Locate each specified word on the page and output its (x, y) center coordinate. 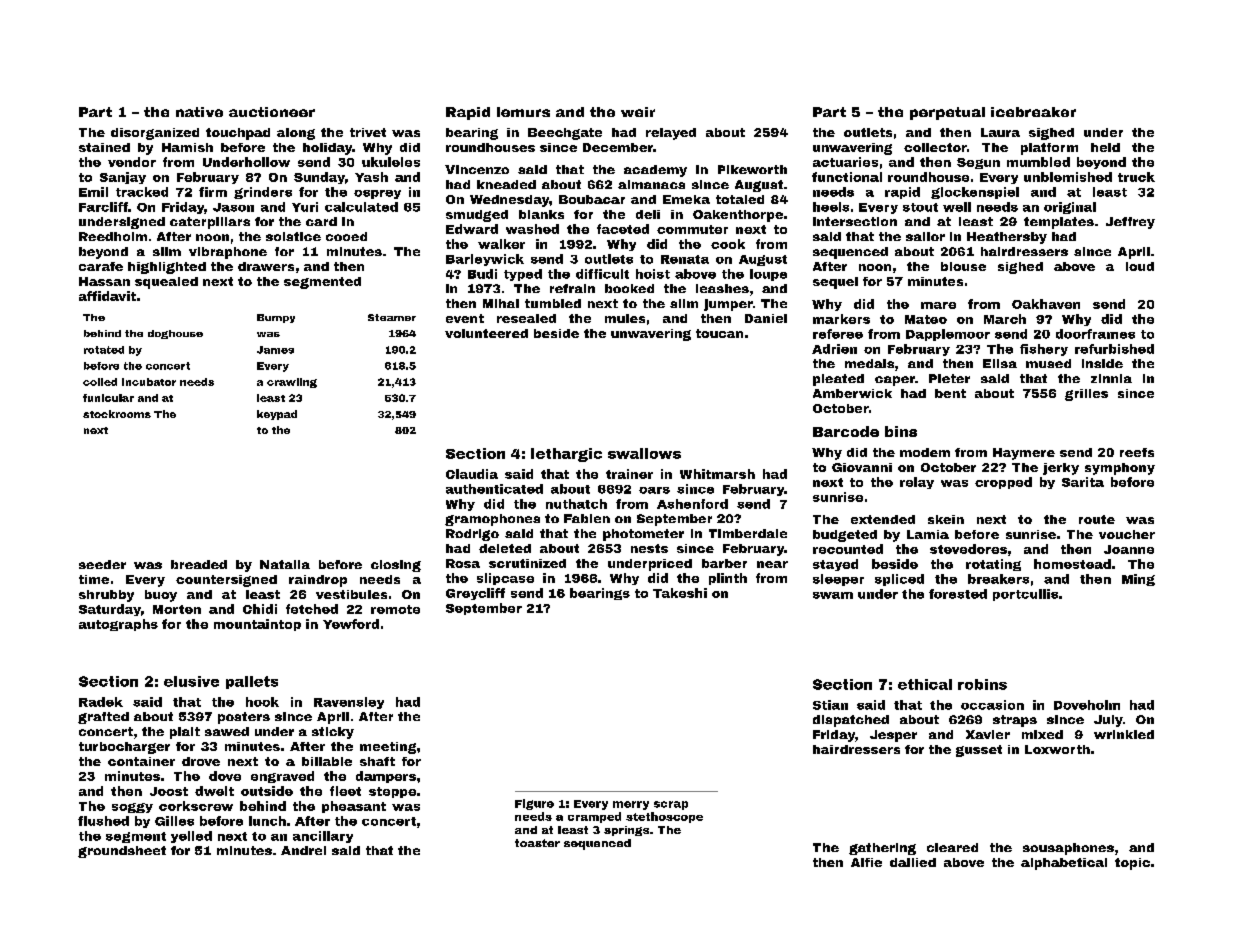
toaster (537, 843)
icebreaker (1033, 112)
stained (104, 147)
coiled (100, 382)
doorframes (1095, 334)
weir (638, 112)
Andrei (303, 850)
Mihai (501, 303)
